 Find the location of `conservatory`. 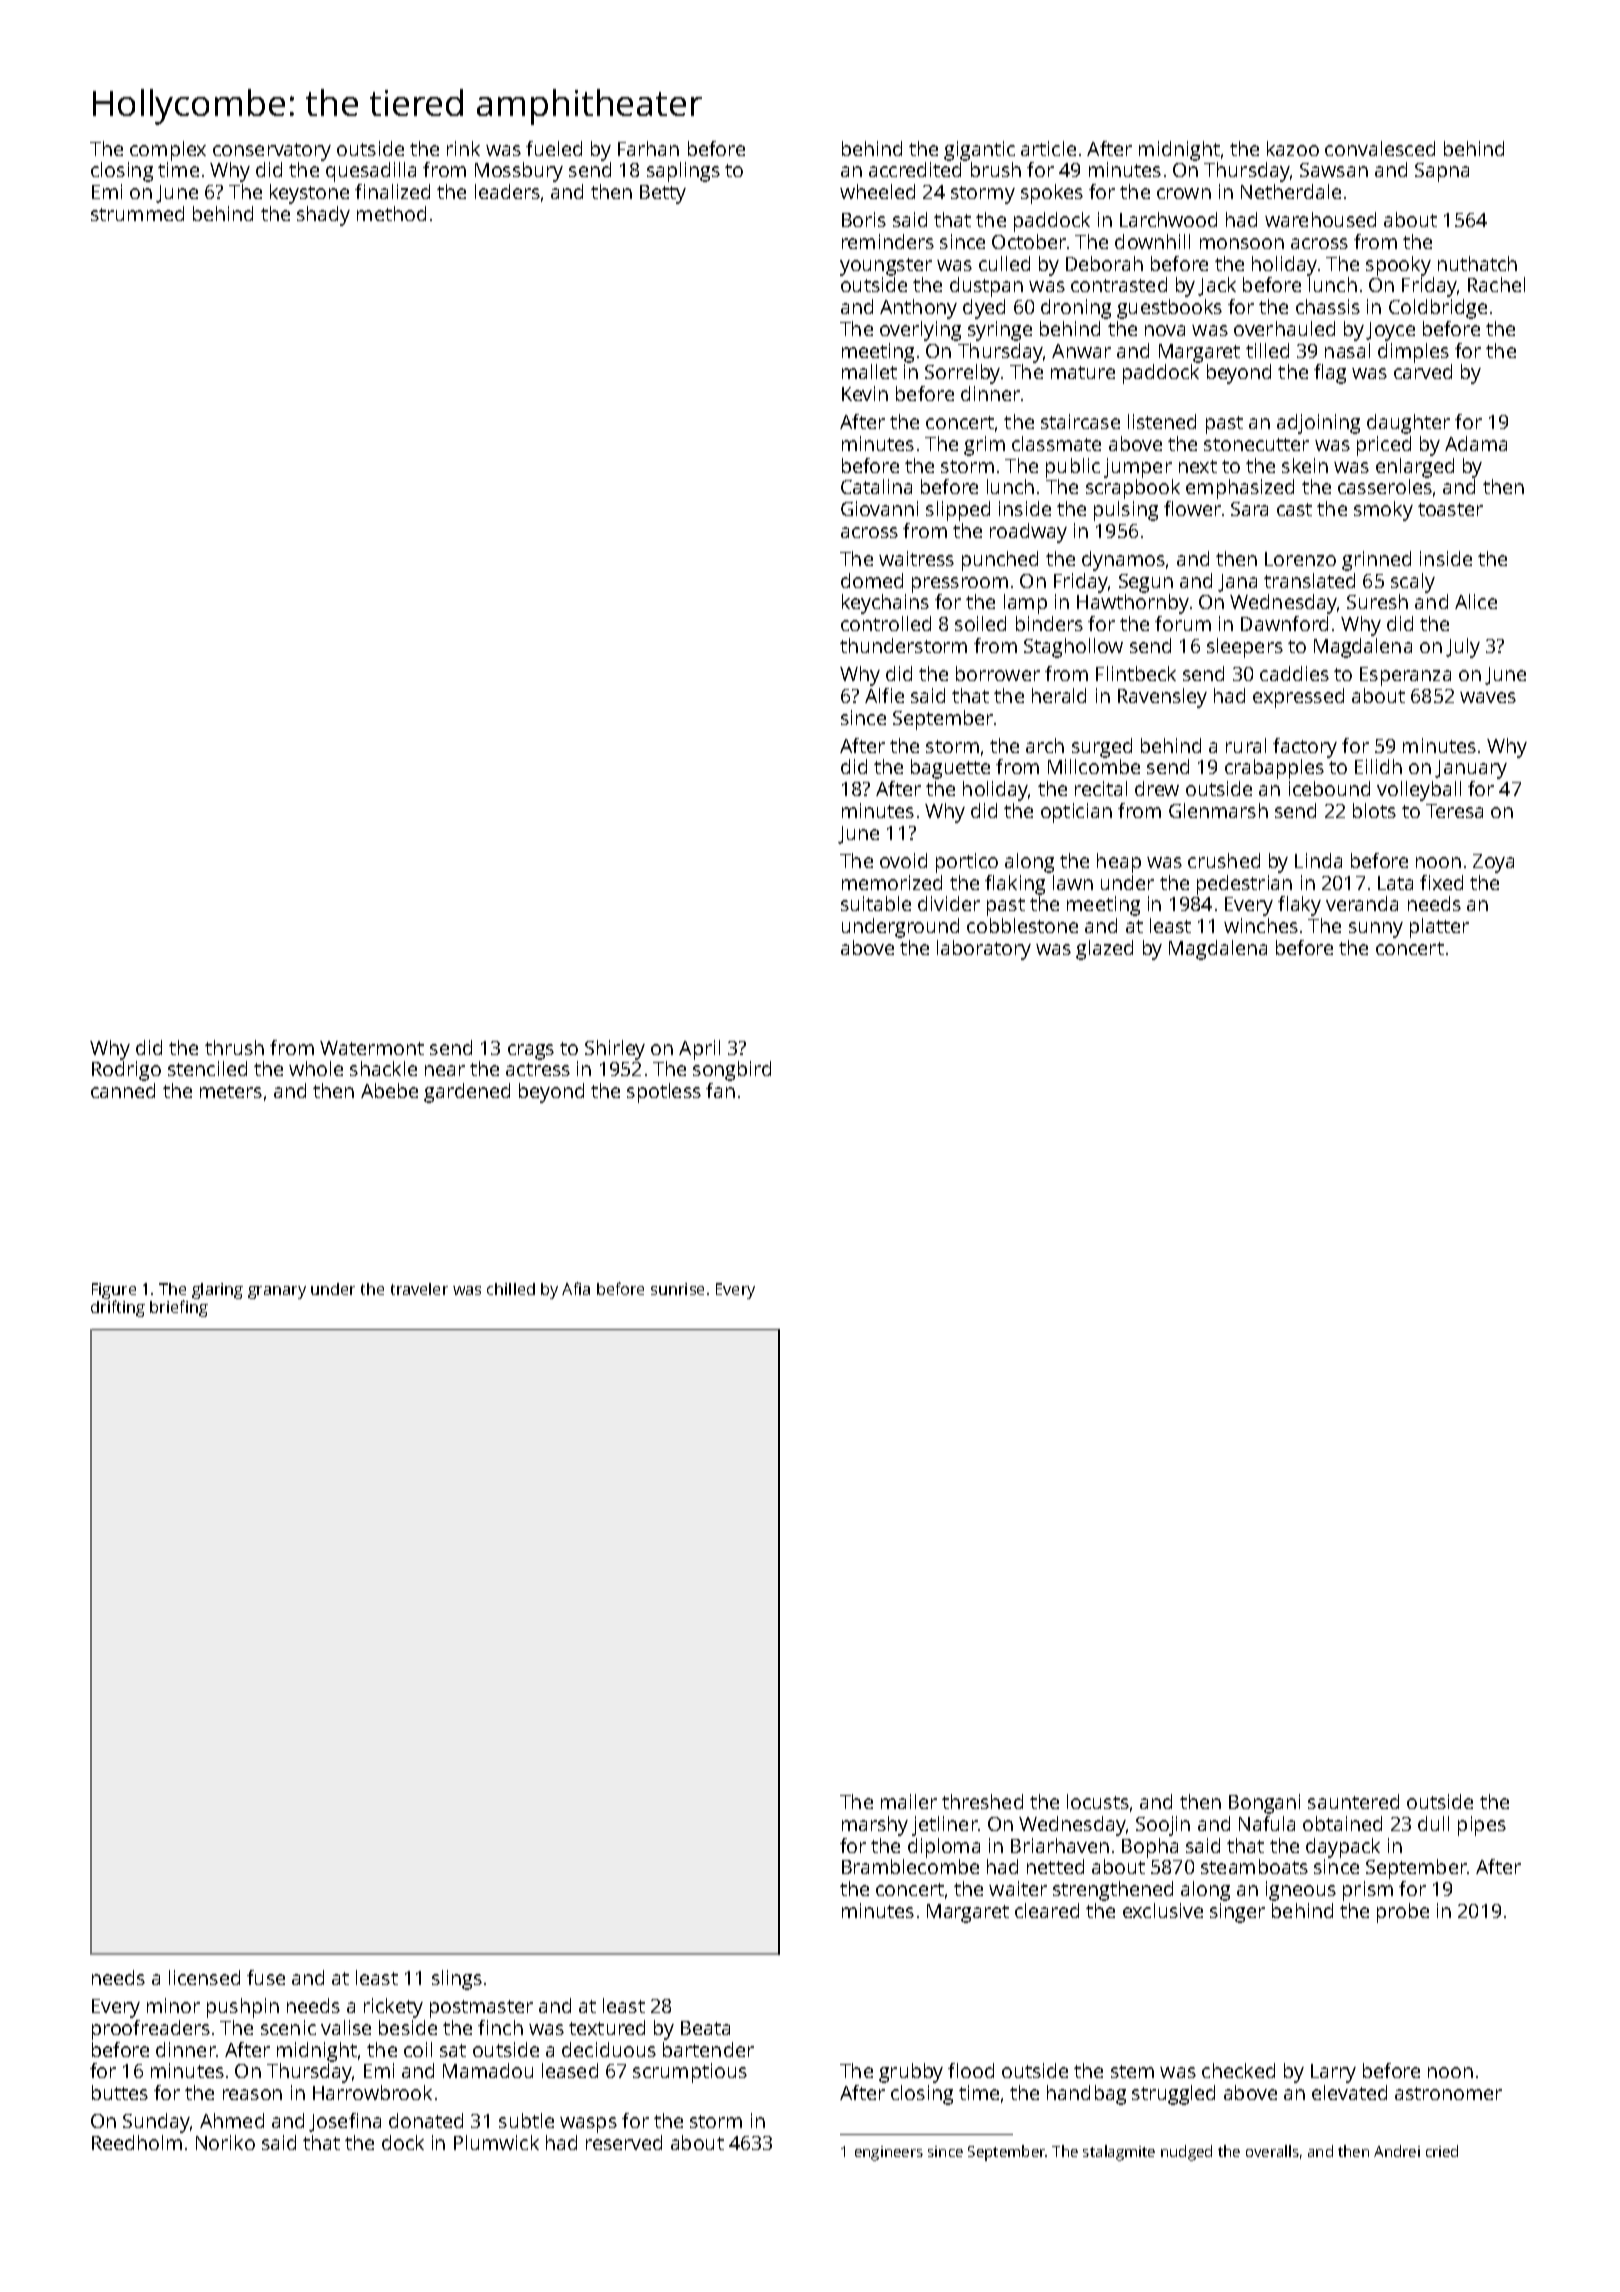

conservatory is located at coordinates (272, 152).
